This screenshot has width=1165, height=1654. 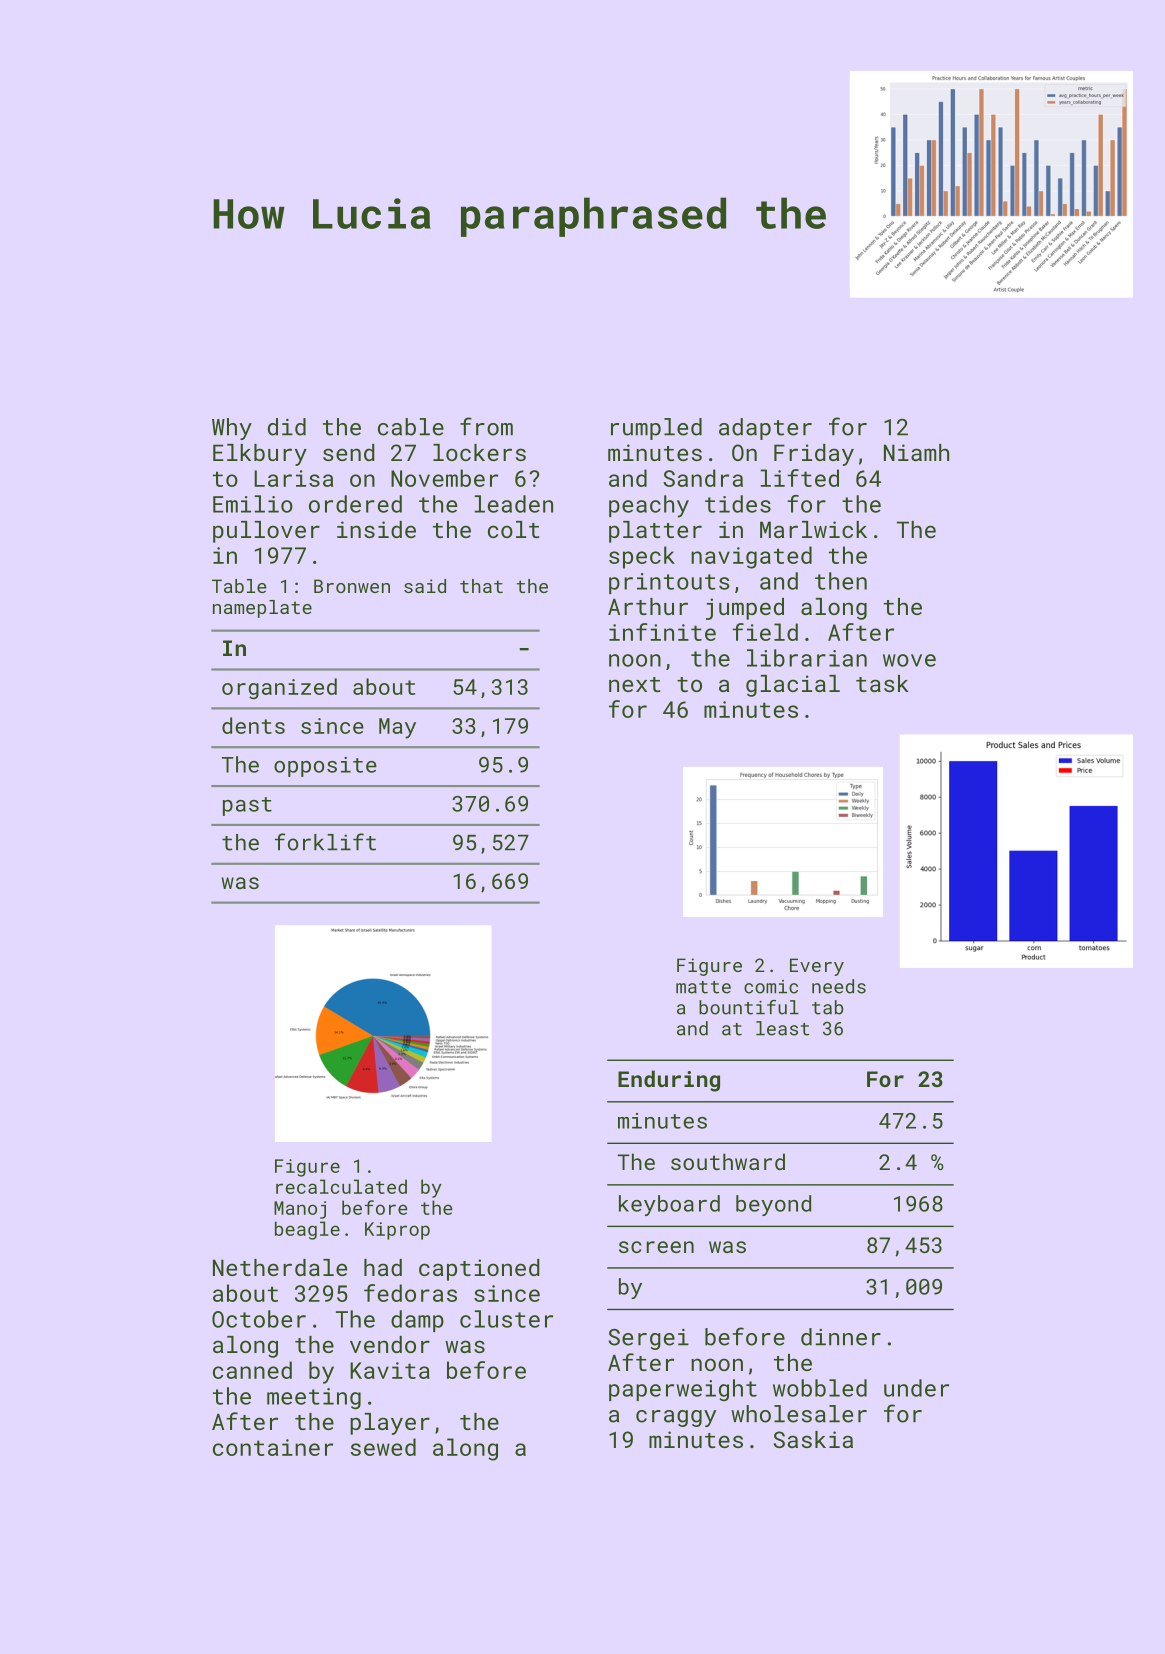 What do you see at coordinates (341, 1186) in the screenshot?
I see `recalculated` at bounding box center [341, 1186].
